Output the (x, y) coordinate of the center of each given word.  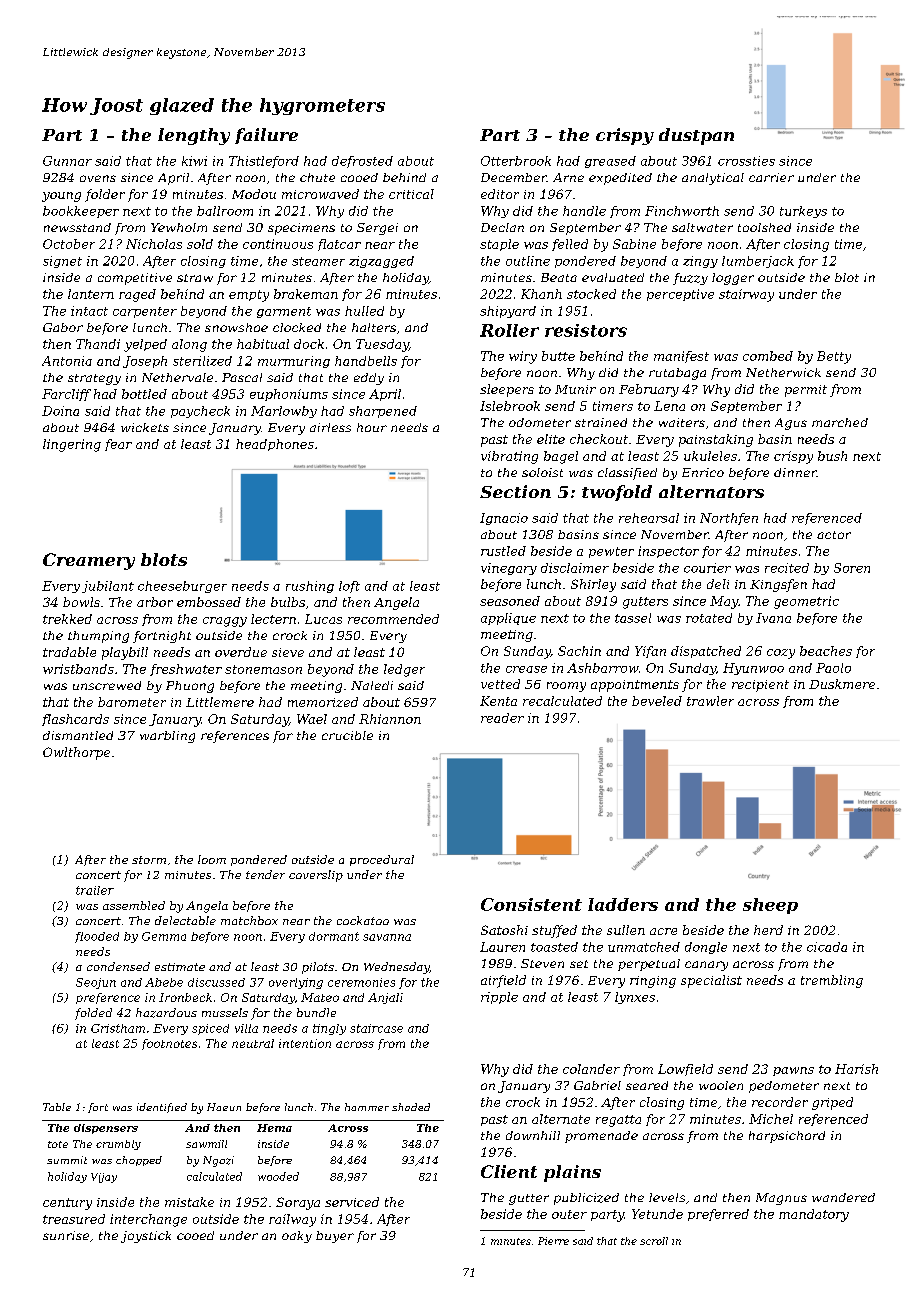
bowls (81, 602)
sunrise (66, 1235)
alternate (561, 1119)
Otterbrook (516, 161)
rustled (503, 551)
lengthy (194, 136)
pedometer (784, 1087)
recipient (760, 686)
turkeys (803, 212)
